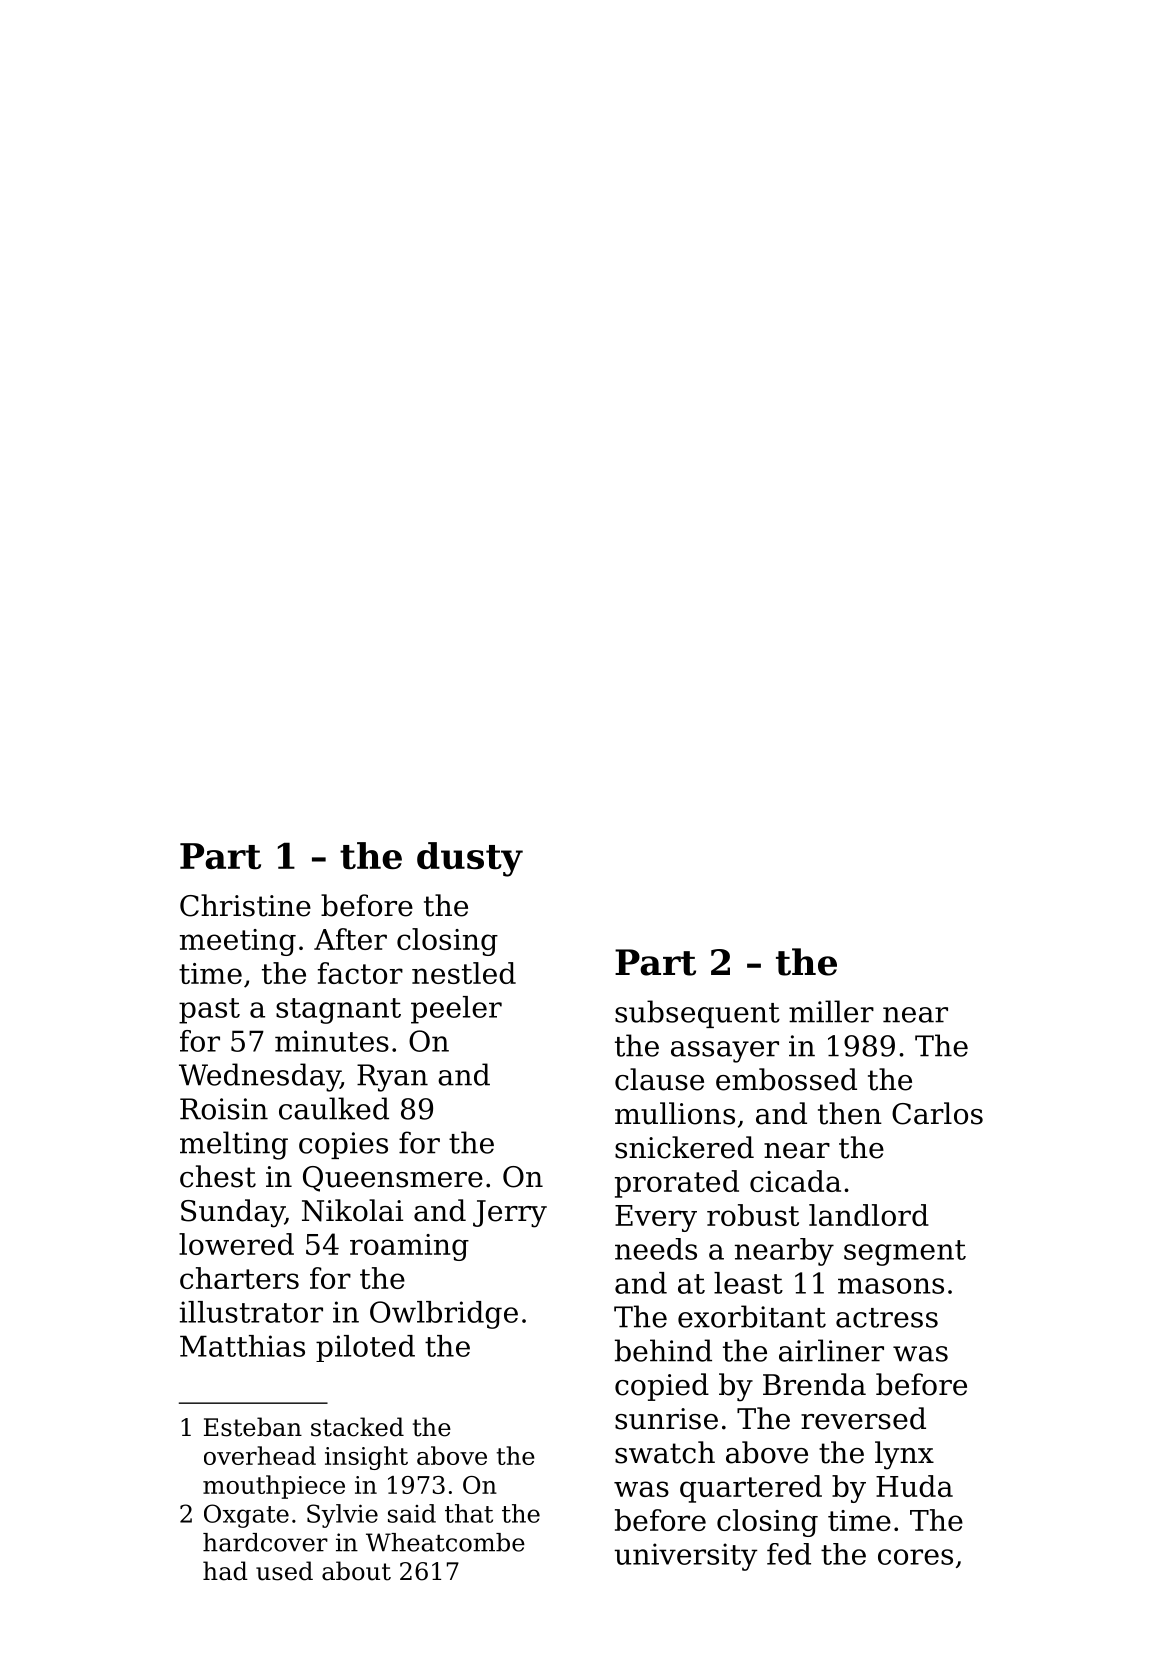  What do you see at coordinates (470, 859) in the page?
I see `dusty` at bounding box center [470, 859].
